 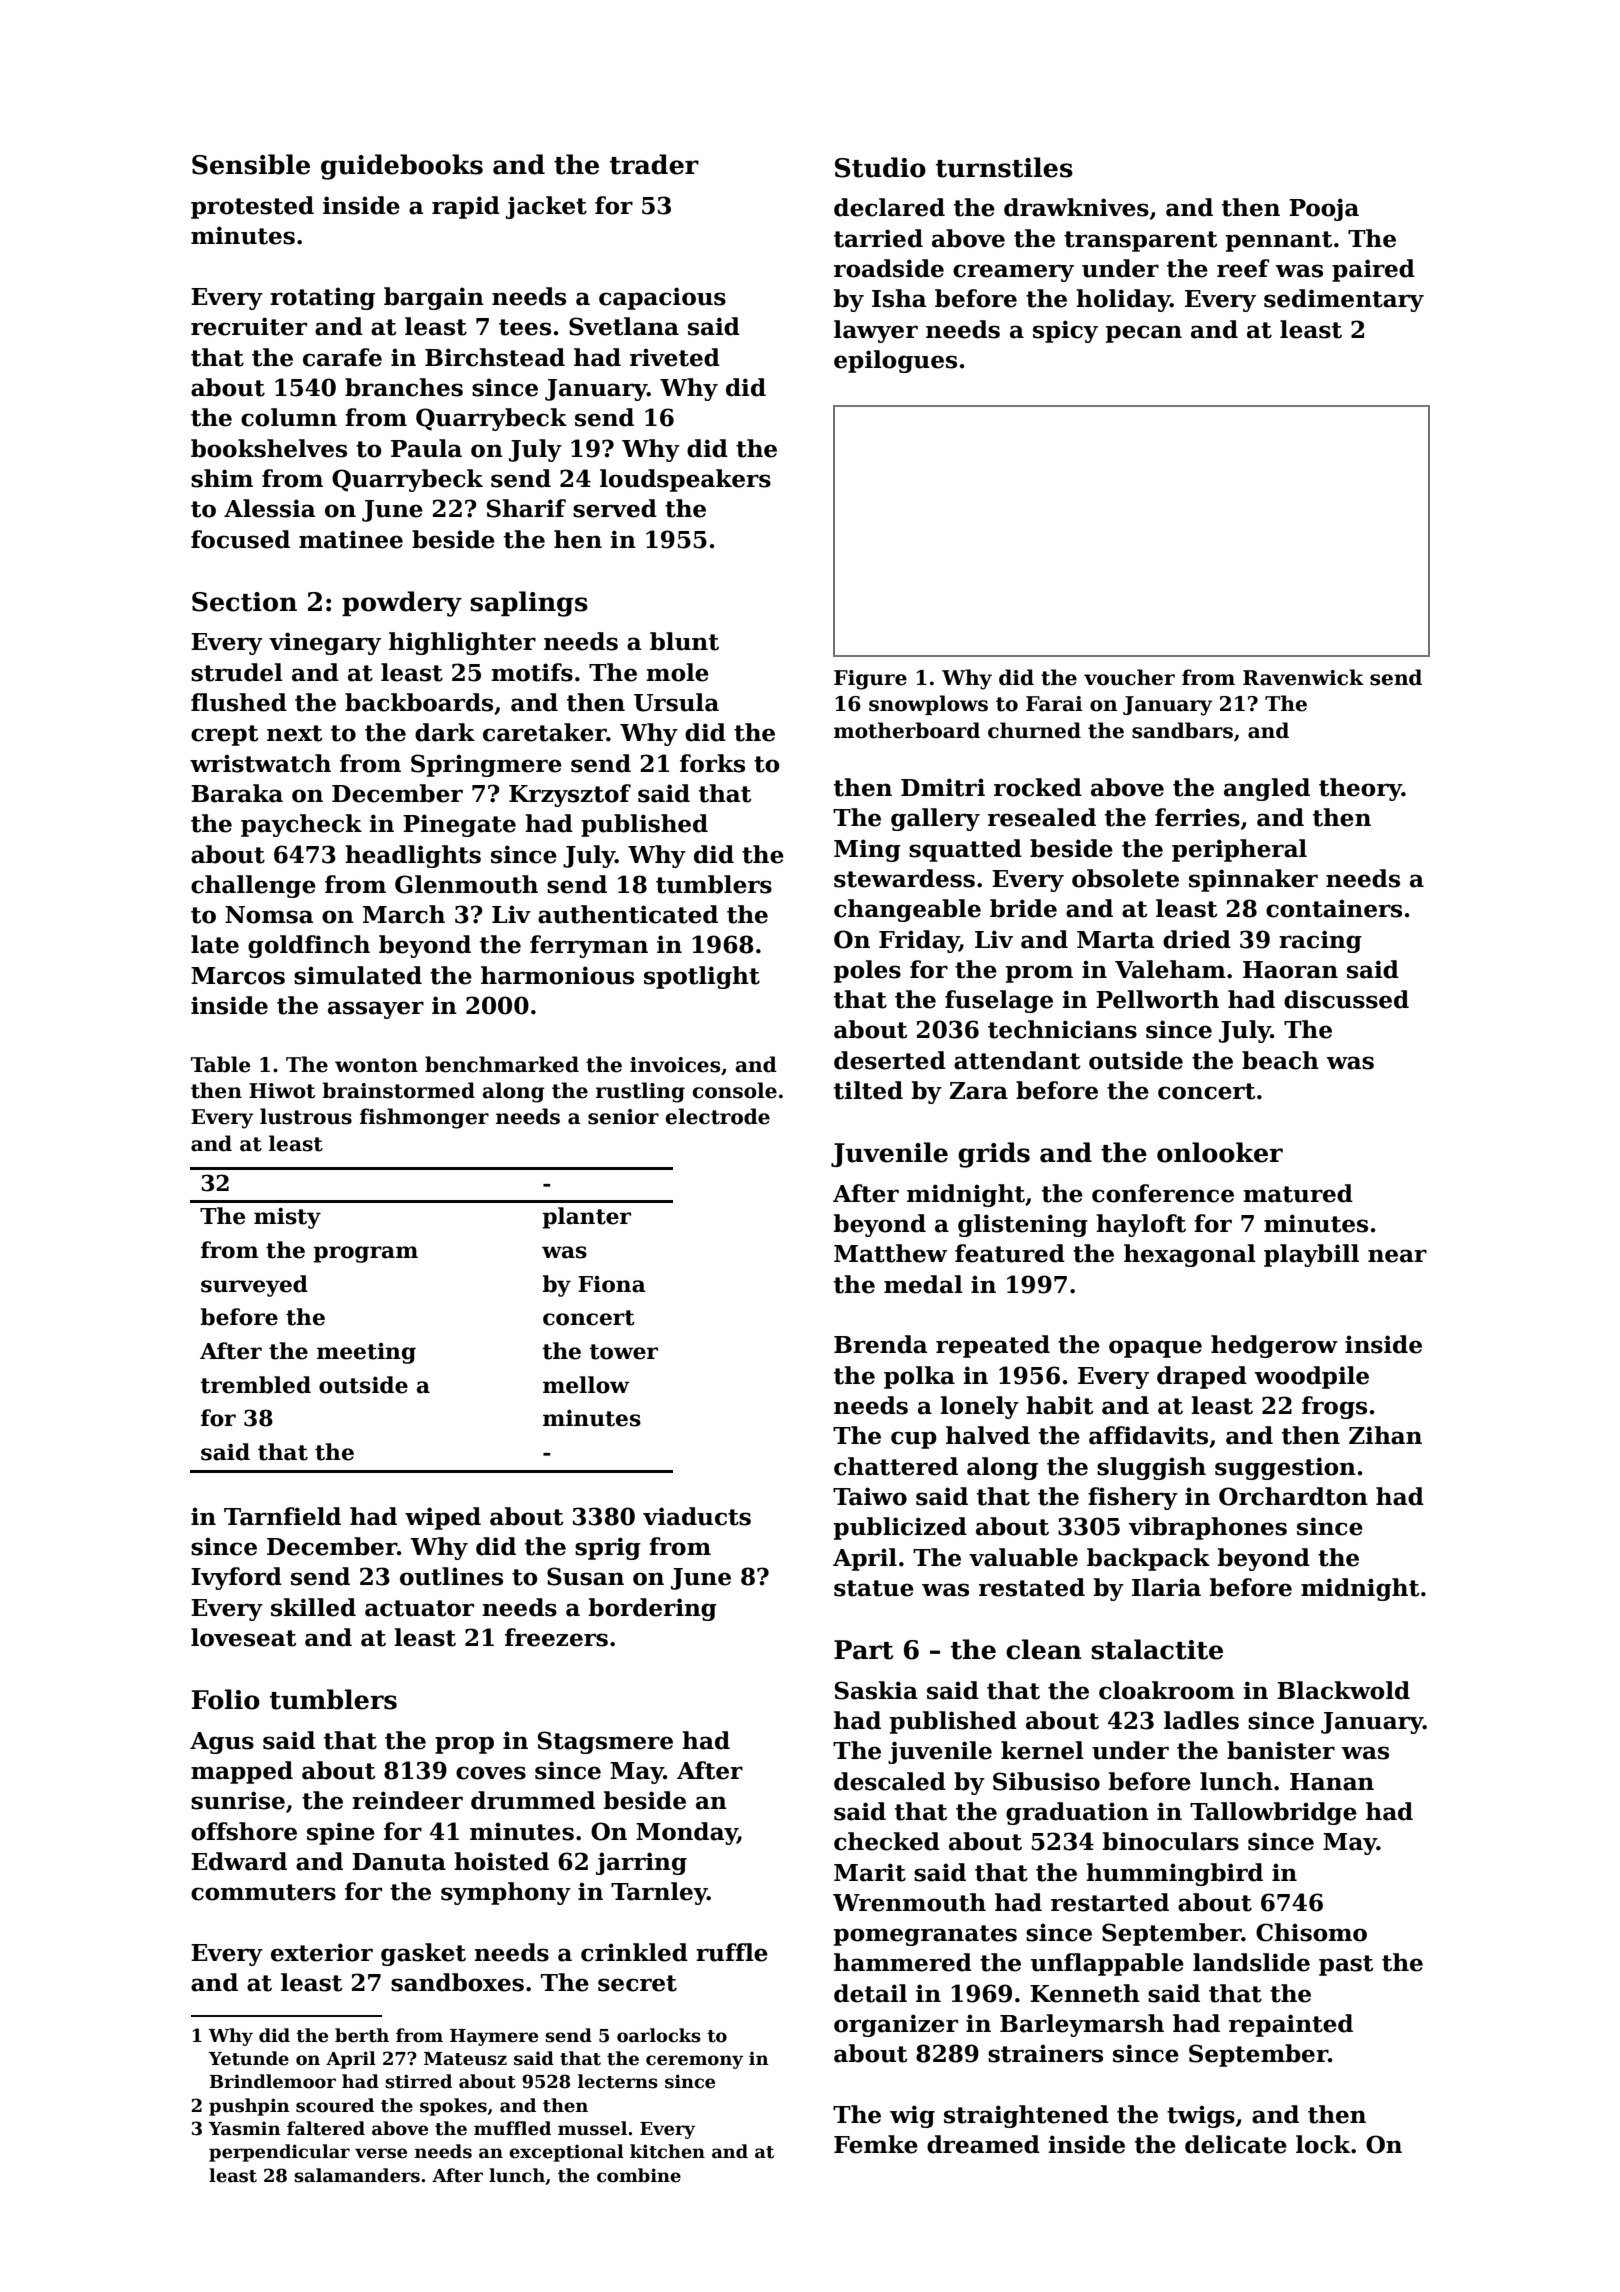 What do you see at coordinates (402, 167) in the image?
I see `guidebooks` at bounding box center [402, 167].
